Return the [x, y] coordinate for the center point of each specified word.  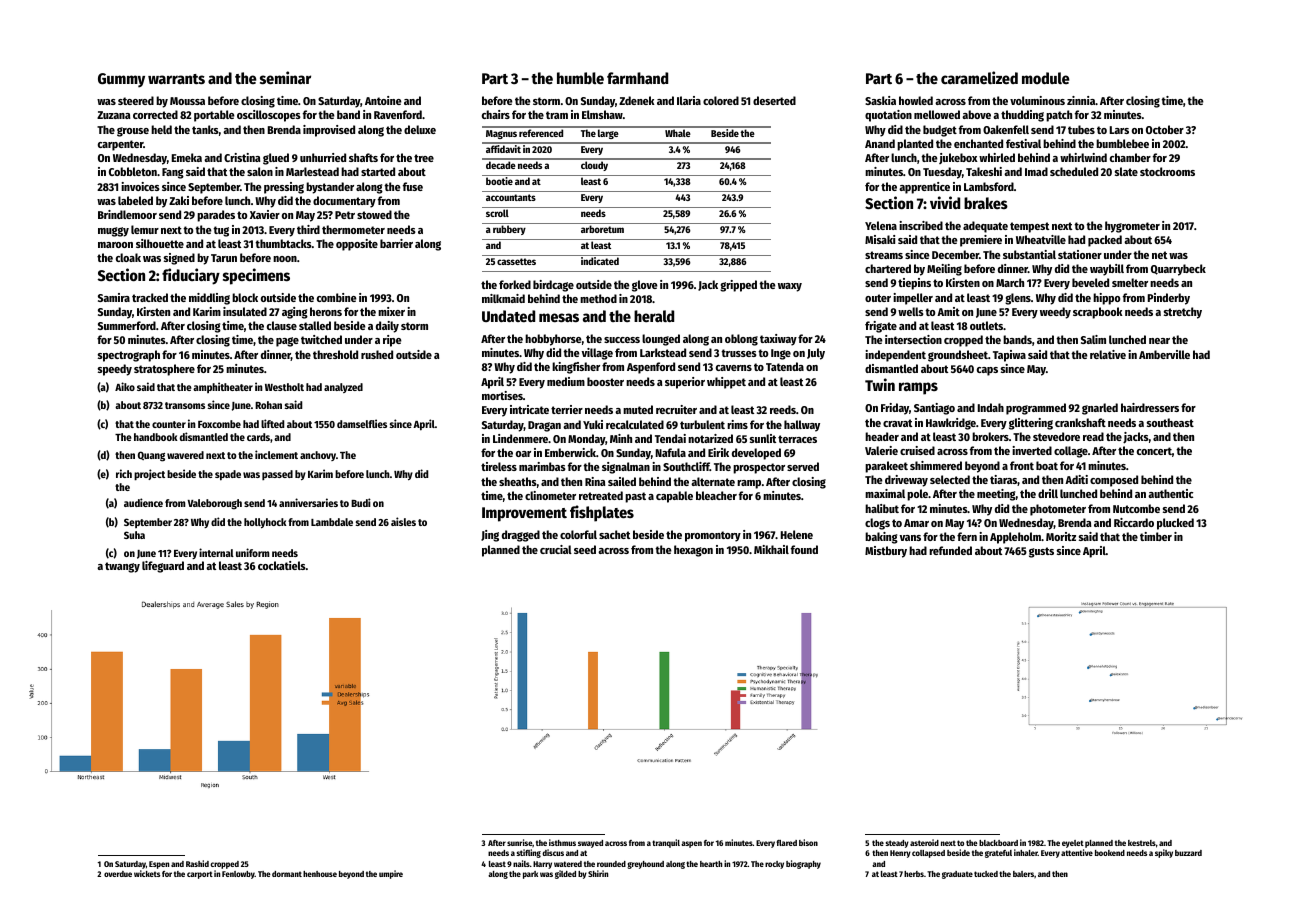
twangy [122, 567]
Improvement [524, 514]
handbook [156, 437]
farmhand [637, 78]
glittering [1031, 424]
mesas [559, 317]
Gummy [121, 80]
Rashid [197, 863]
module [1046, 78]
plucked [1175, 524]
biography [803, 864]
